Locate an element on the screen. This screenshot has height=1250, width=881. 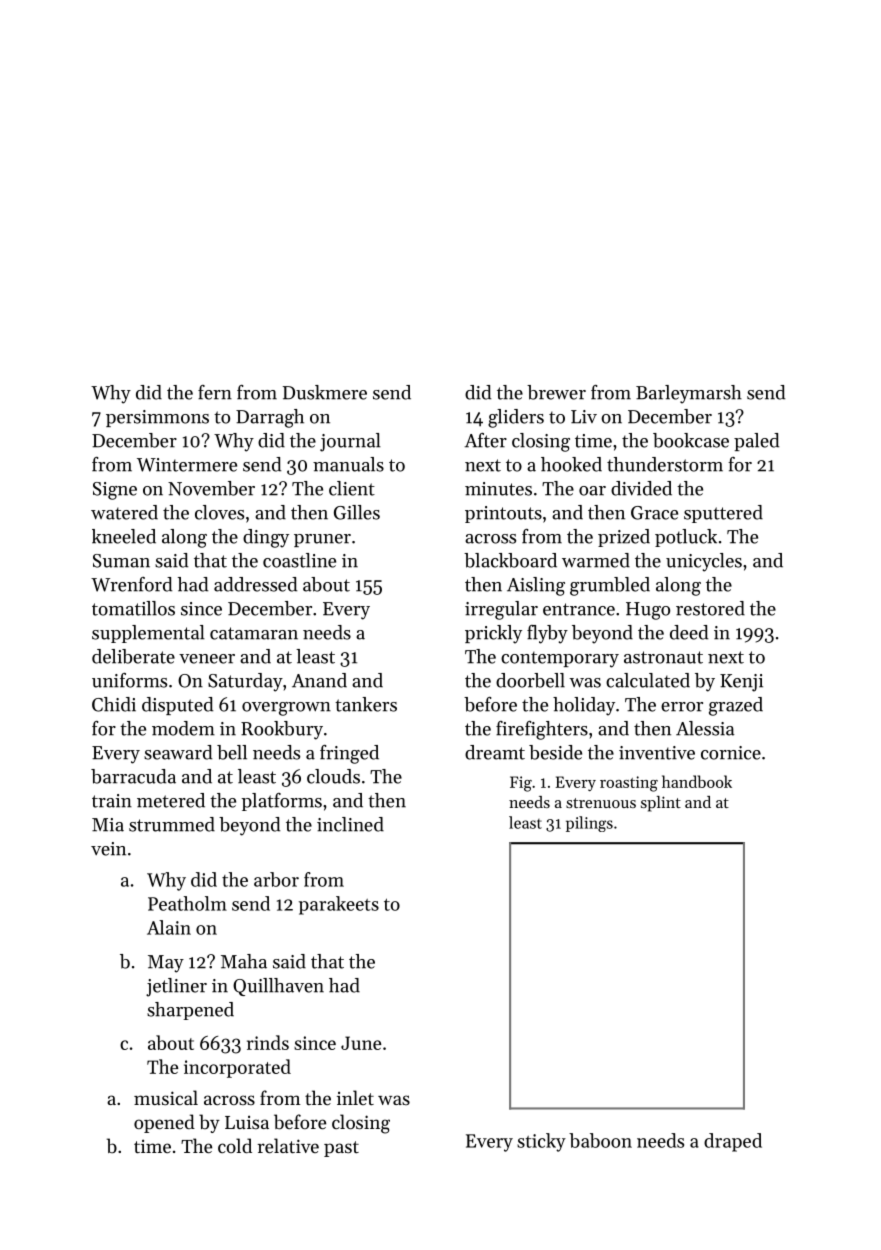
brewer is located at coordinates (556, 392).
